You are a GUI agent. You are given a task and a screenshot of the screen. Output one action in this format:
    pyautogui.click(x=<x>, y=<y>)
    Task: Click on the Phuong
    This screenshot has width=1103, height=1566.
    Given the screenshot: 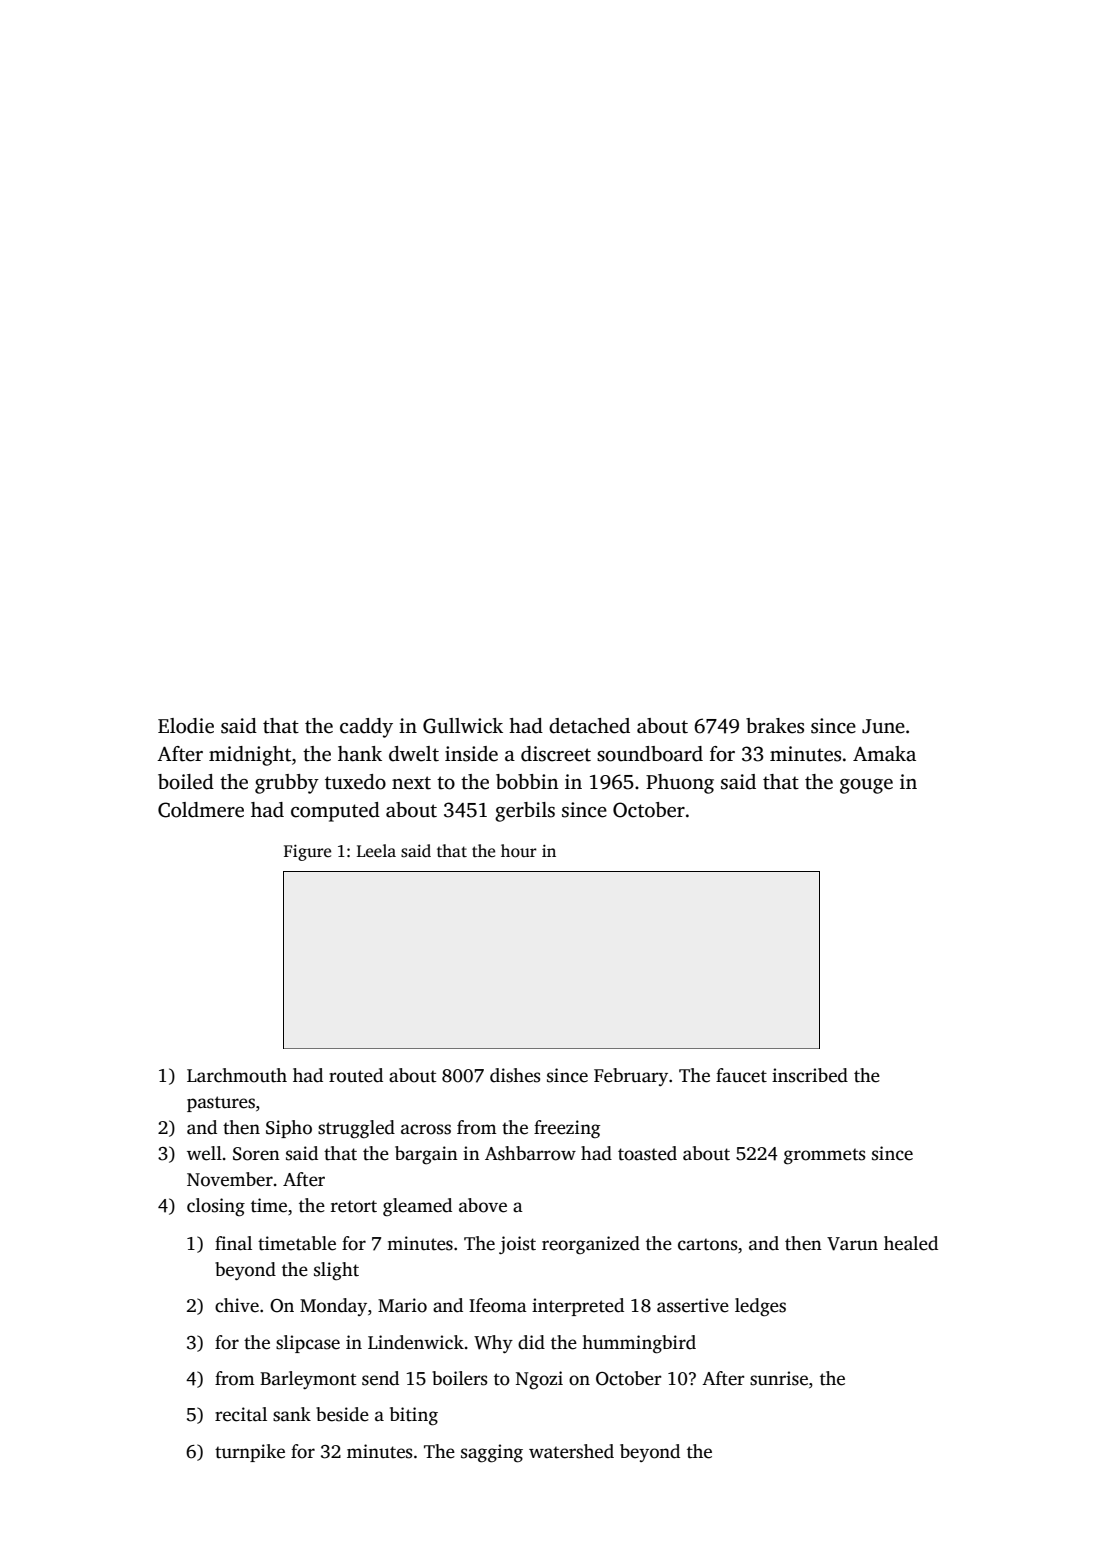 What is the action you would take?
    pyautogui.click(x=680, y=784)
